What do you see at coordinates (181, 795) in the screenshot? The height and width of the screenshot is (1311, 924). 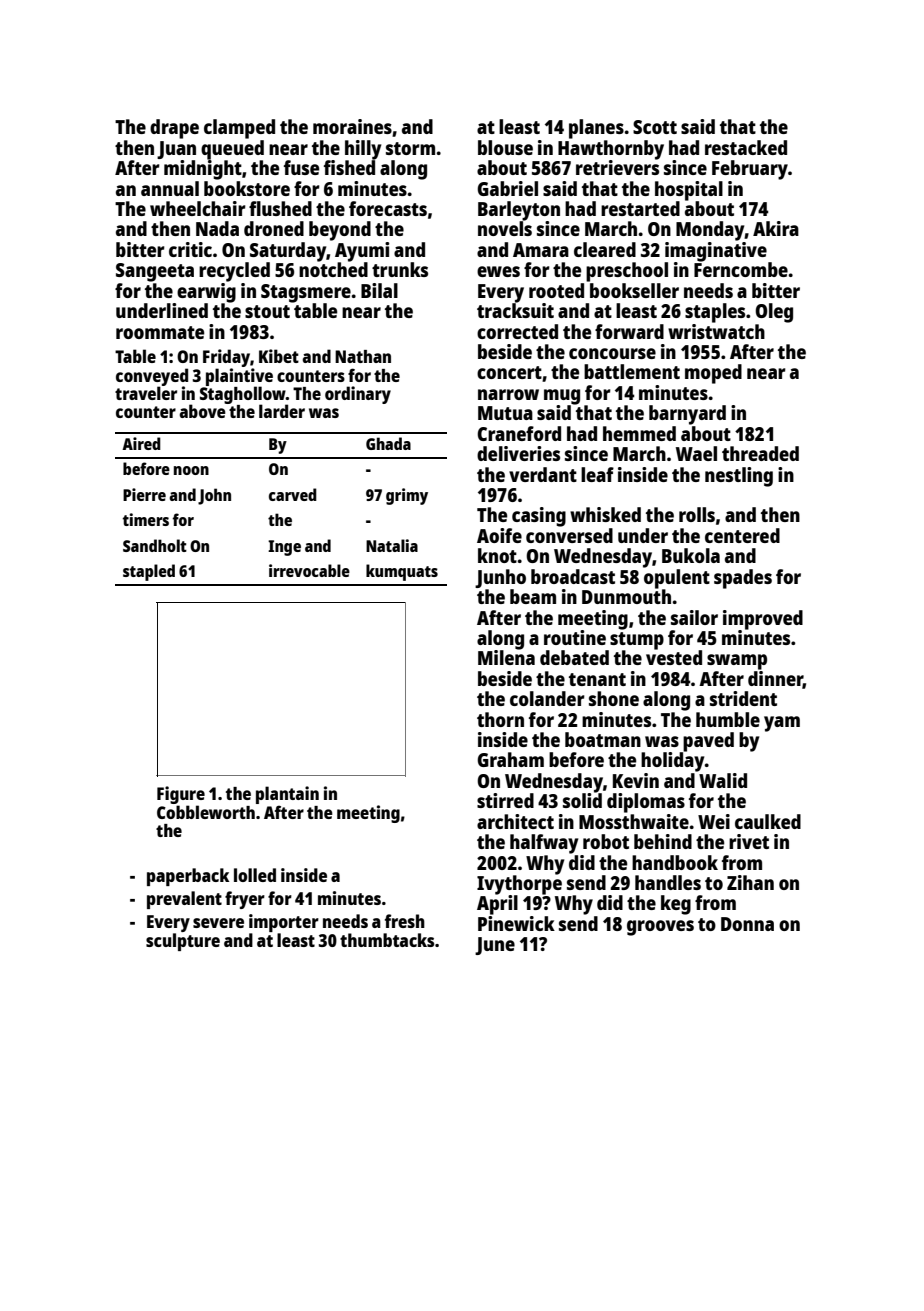 I see `Figure` at bounding box center [181, 795].
